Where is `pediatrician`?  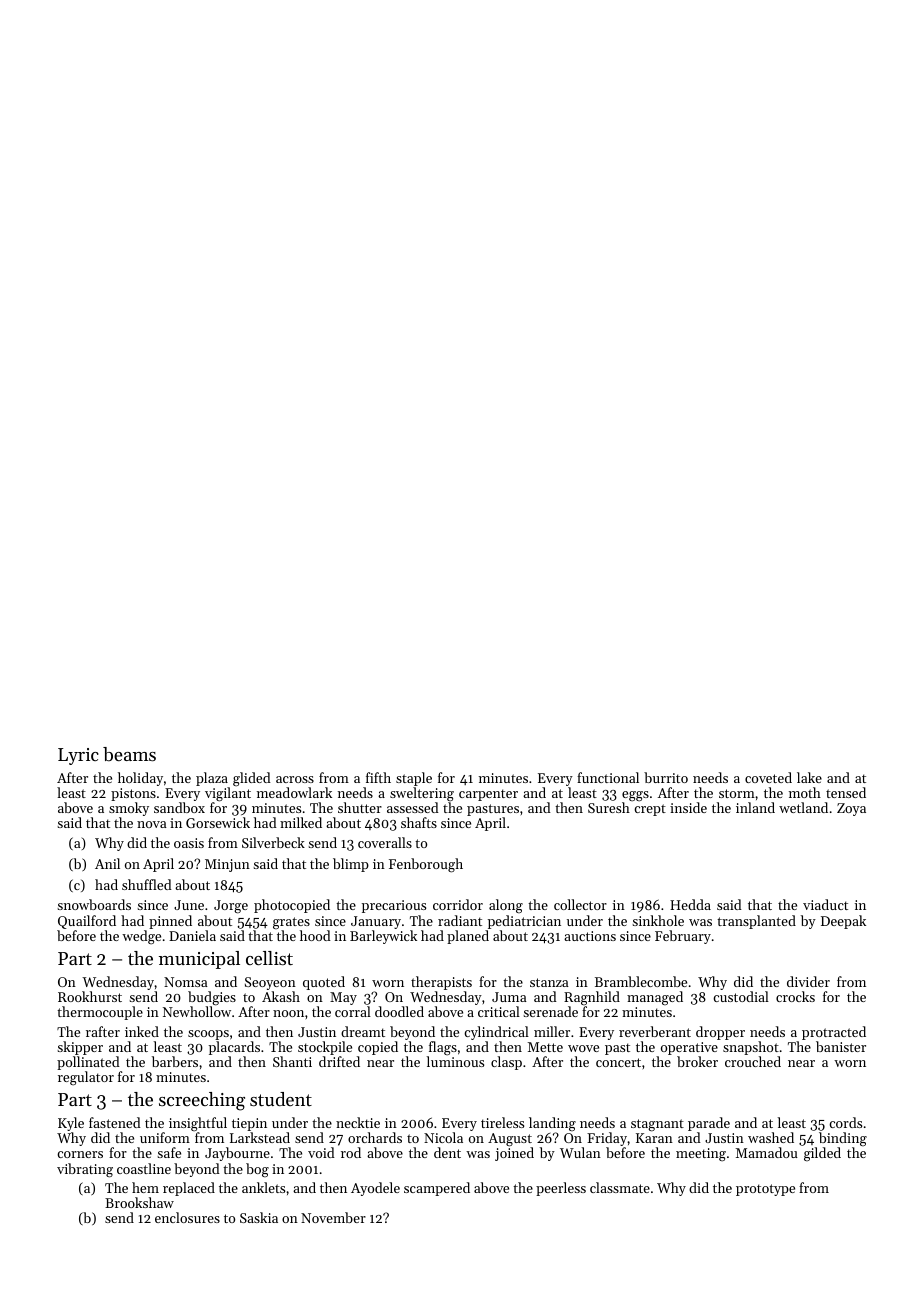 pediatrician is located at coordinates (524, 922).
